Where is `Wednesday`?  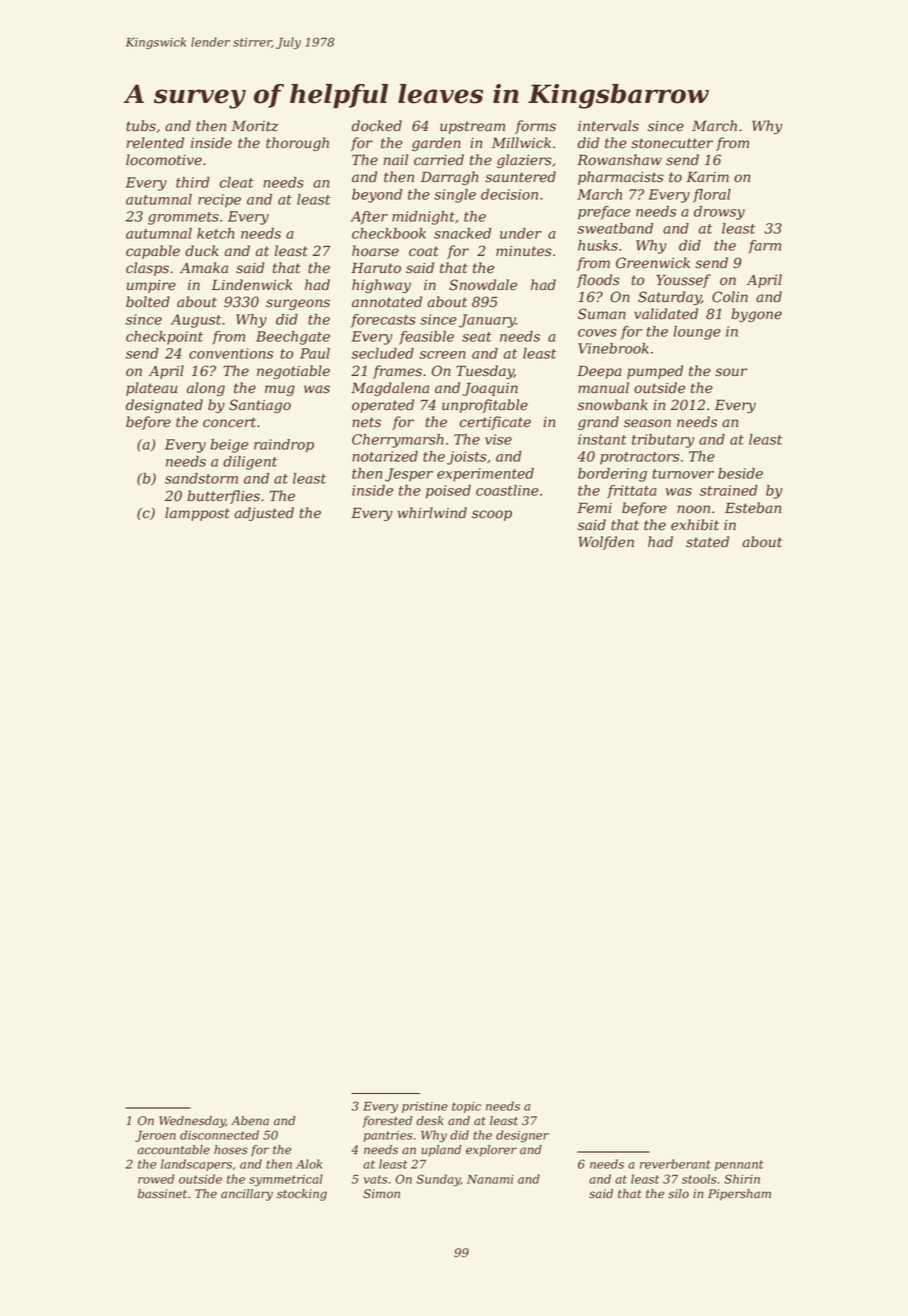
Wednesday is located at coordinates (192, 1122).
